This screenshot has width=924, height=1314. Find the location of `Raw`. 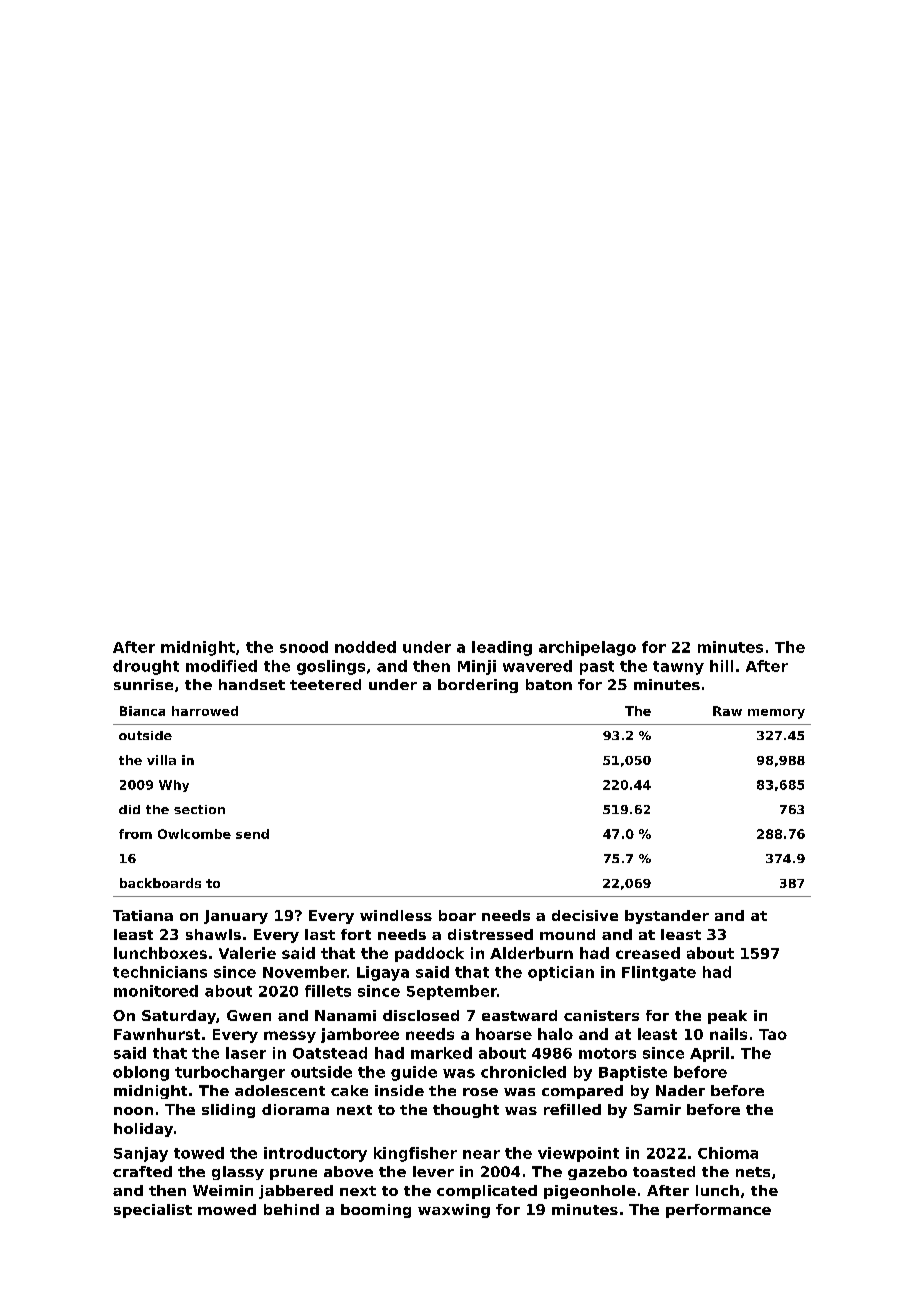

Raw is located at coordinates (727, 711).
